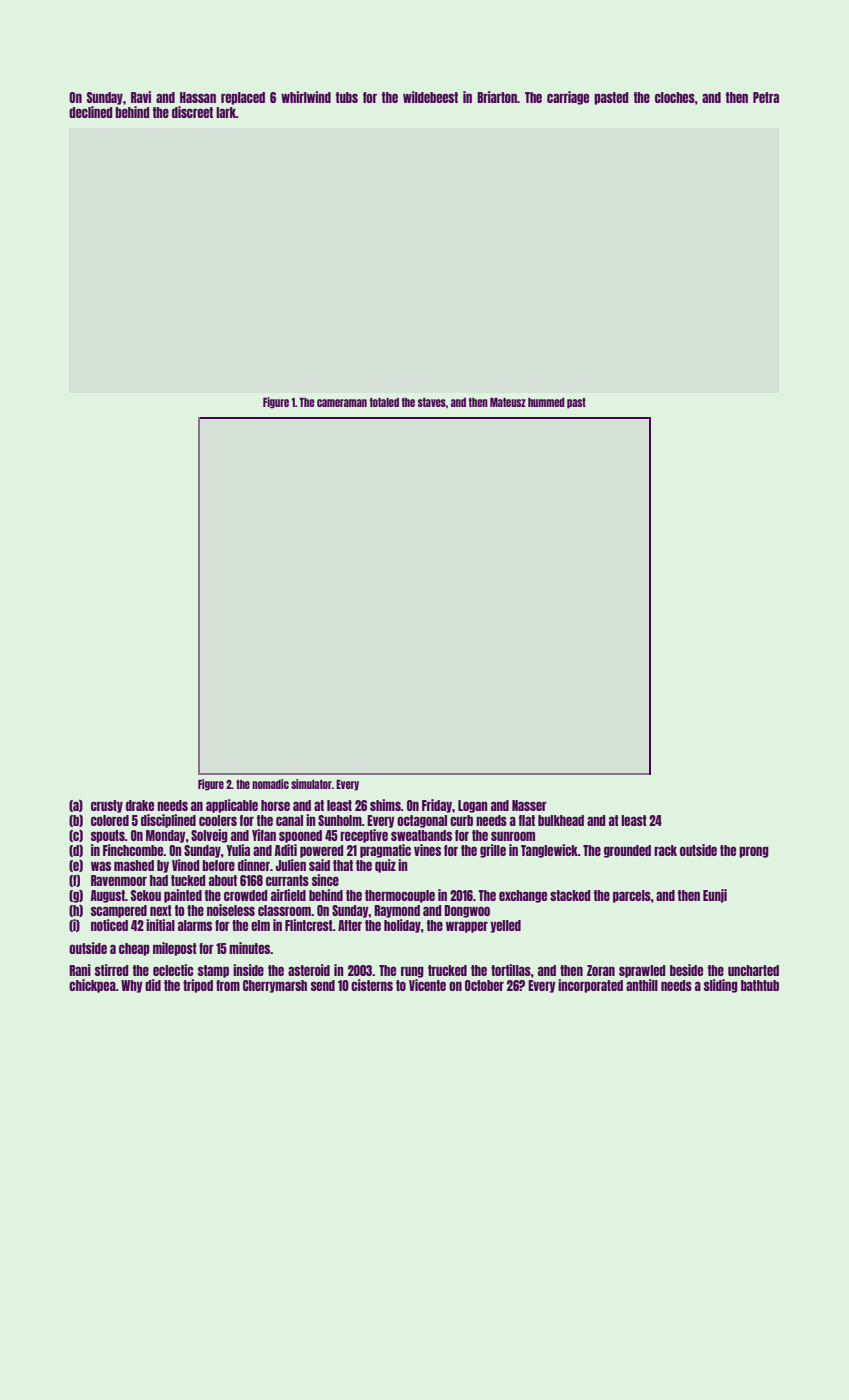 Image resolution: width=849 pixels, height=1400 pixels. Describe the element at coordinates (270, 784) in the screenshot. I see `nomadic` at that location.
